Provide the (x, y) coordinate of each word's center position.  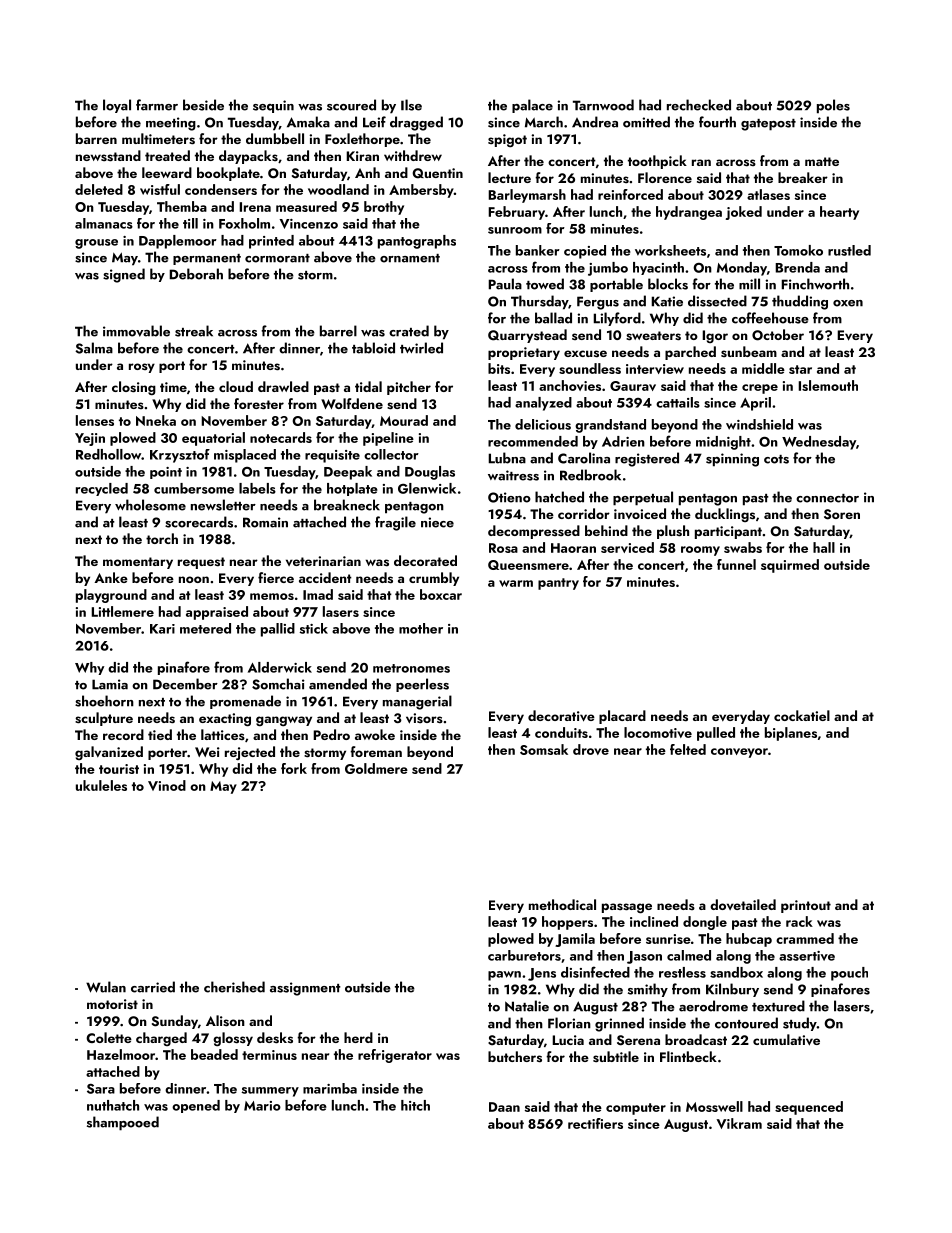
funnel (736, 564)
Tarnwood (603, 105)
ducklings (725, 515)
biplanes (791, 734)
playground (111, 596)
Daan (504, 1107)
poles (833, 106)
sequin (273, 106)
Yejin (90, 439)
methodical (562, 904)
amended (338, 684)
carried (153, 987)
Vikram (739, 1123)
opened (196, 1106)
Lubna (507, 458)
